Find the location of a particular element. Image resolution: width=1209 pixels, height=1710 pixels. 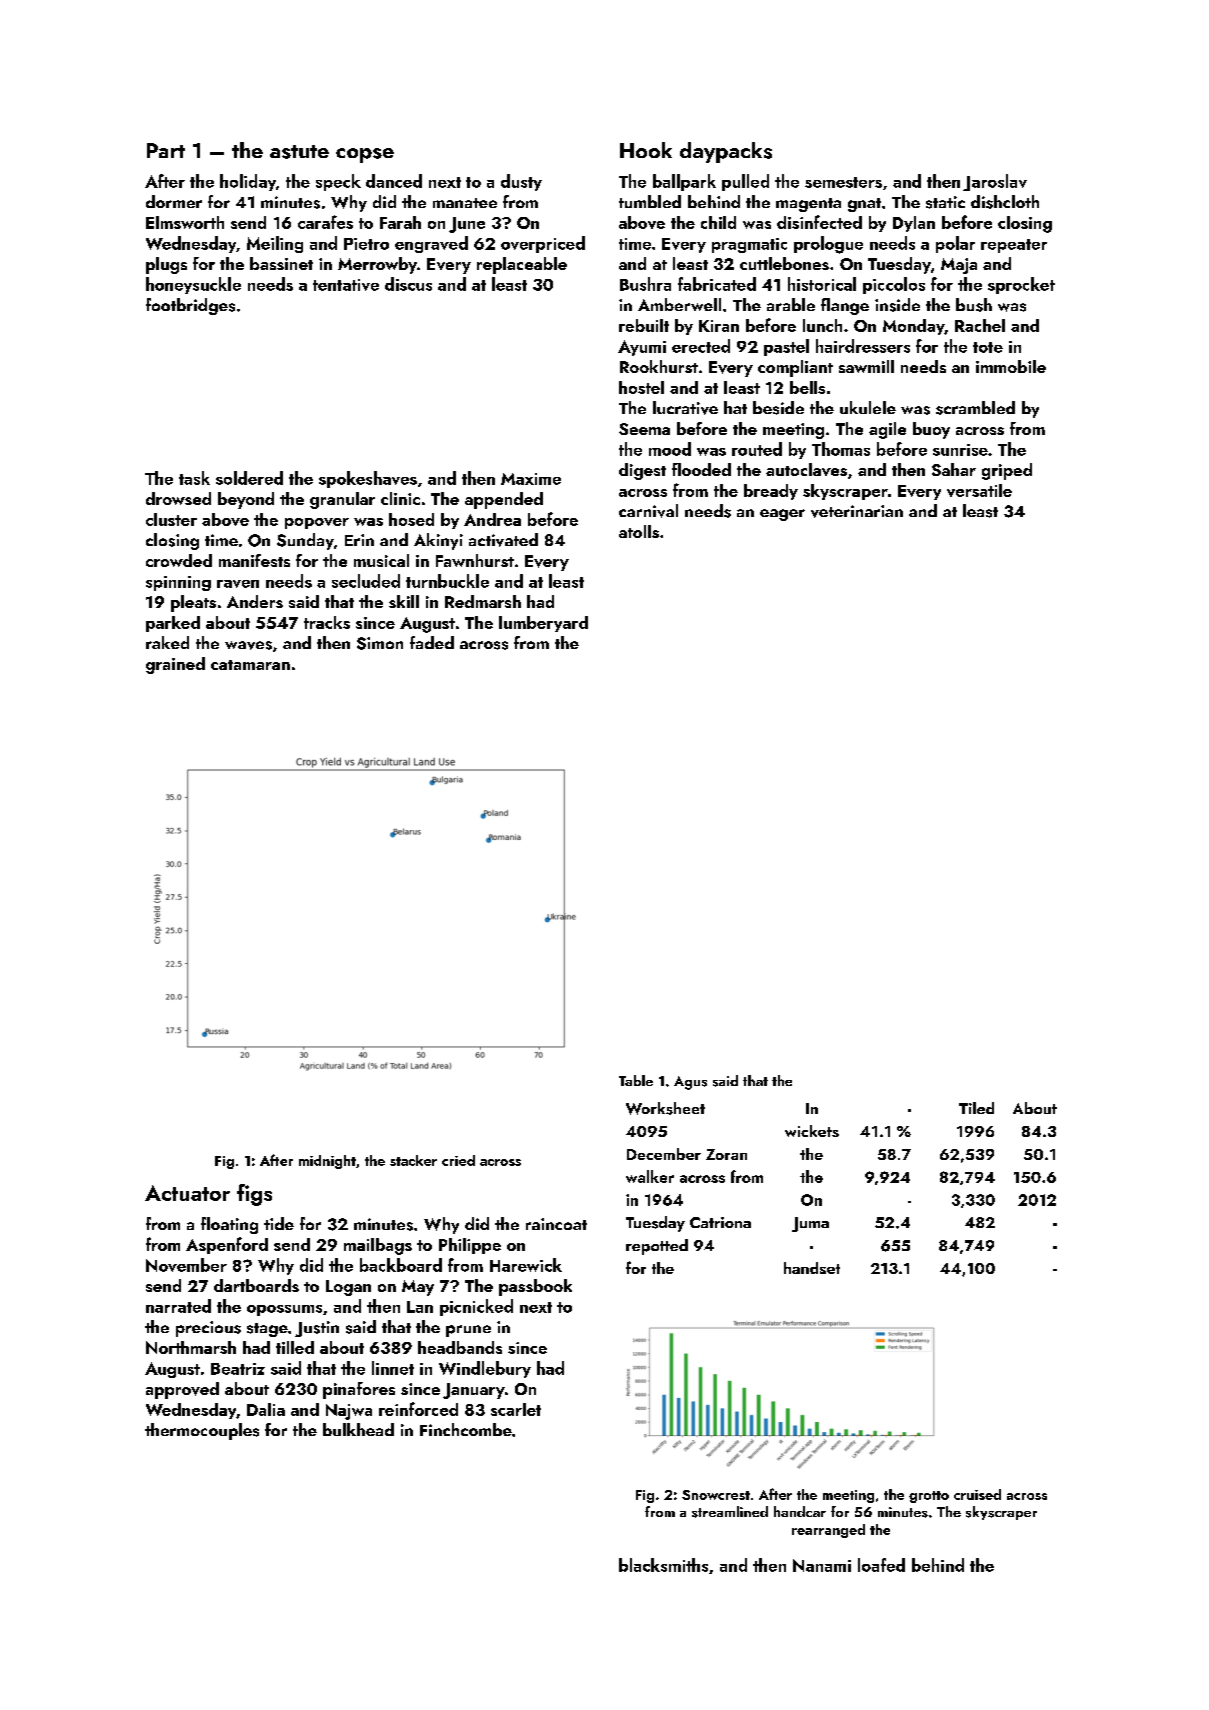

Actuator is located at coordinates (187, 1193).
